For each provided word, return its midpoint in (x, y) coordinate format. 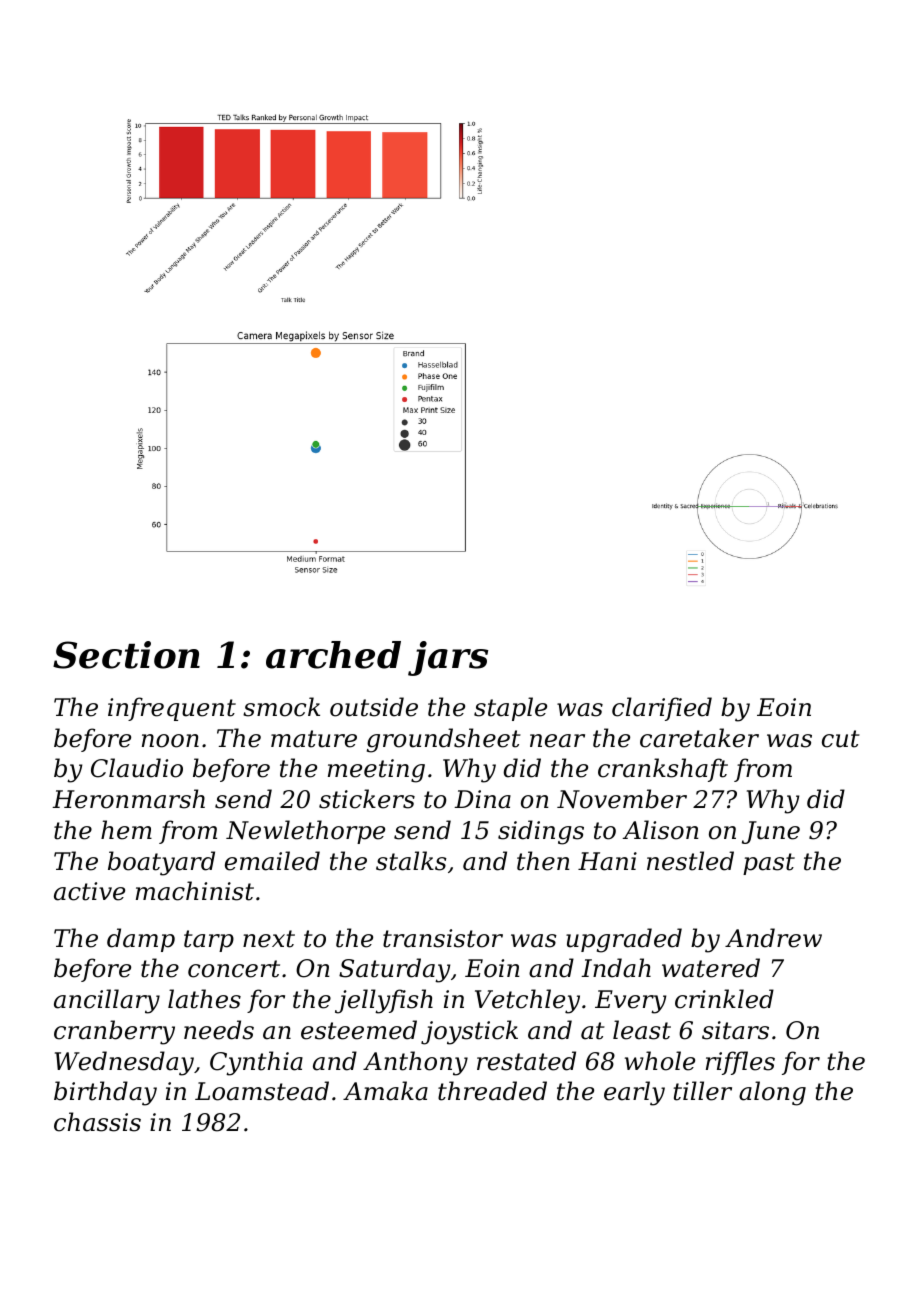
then (543, 861)
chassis (97, 1122)
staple (510, 709)
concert (234, 969)
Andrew (773, 938)
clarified (662, 709)
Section (126, 655)
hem (126, 830)
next (269, 939)
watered (711, 968)
